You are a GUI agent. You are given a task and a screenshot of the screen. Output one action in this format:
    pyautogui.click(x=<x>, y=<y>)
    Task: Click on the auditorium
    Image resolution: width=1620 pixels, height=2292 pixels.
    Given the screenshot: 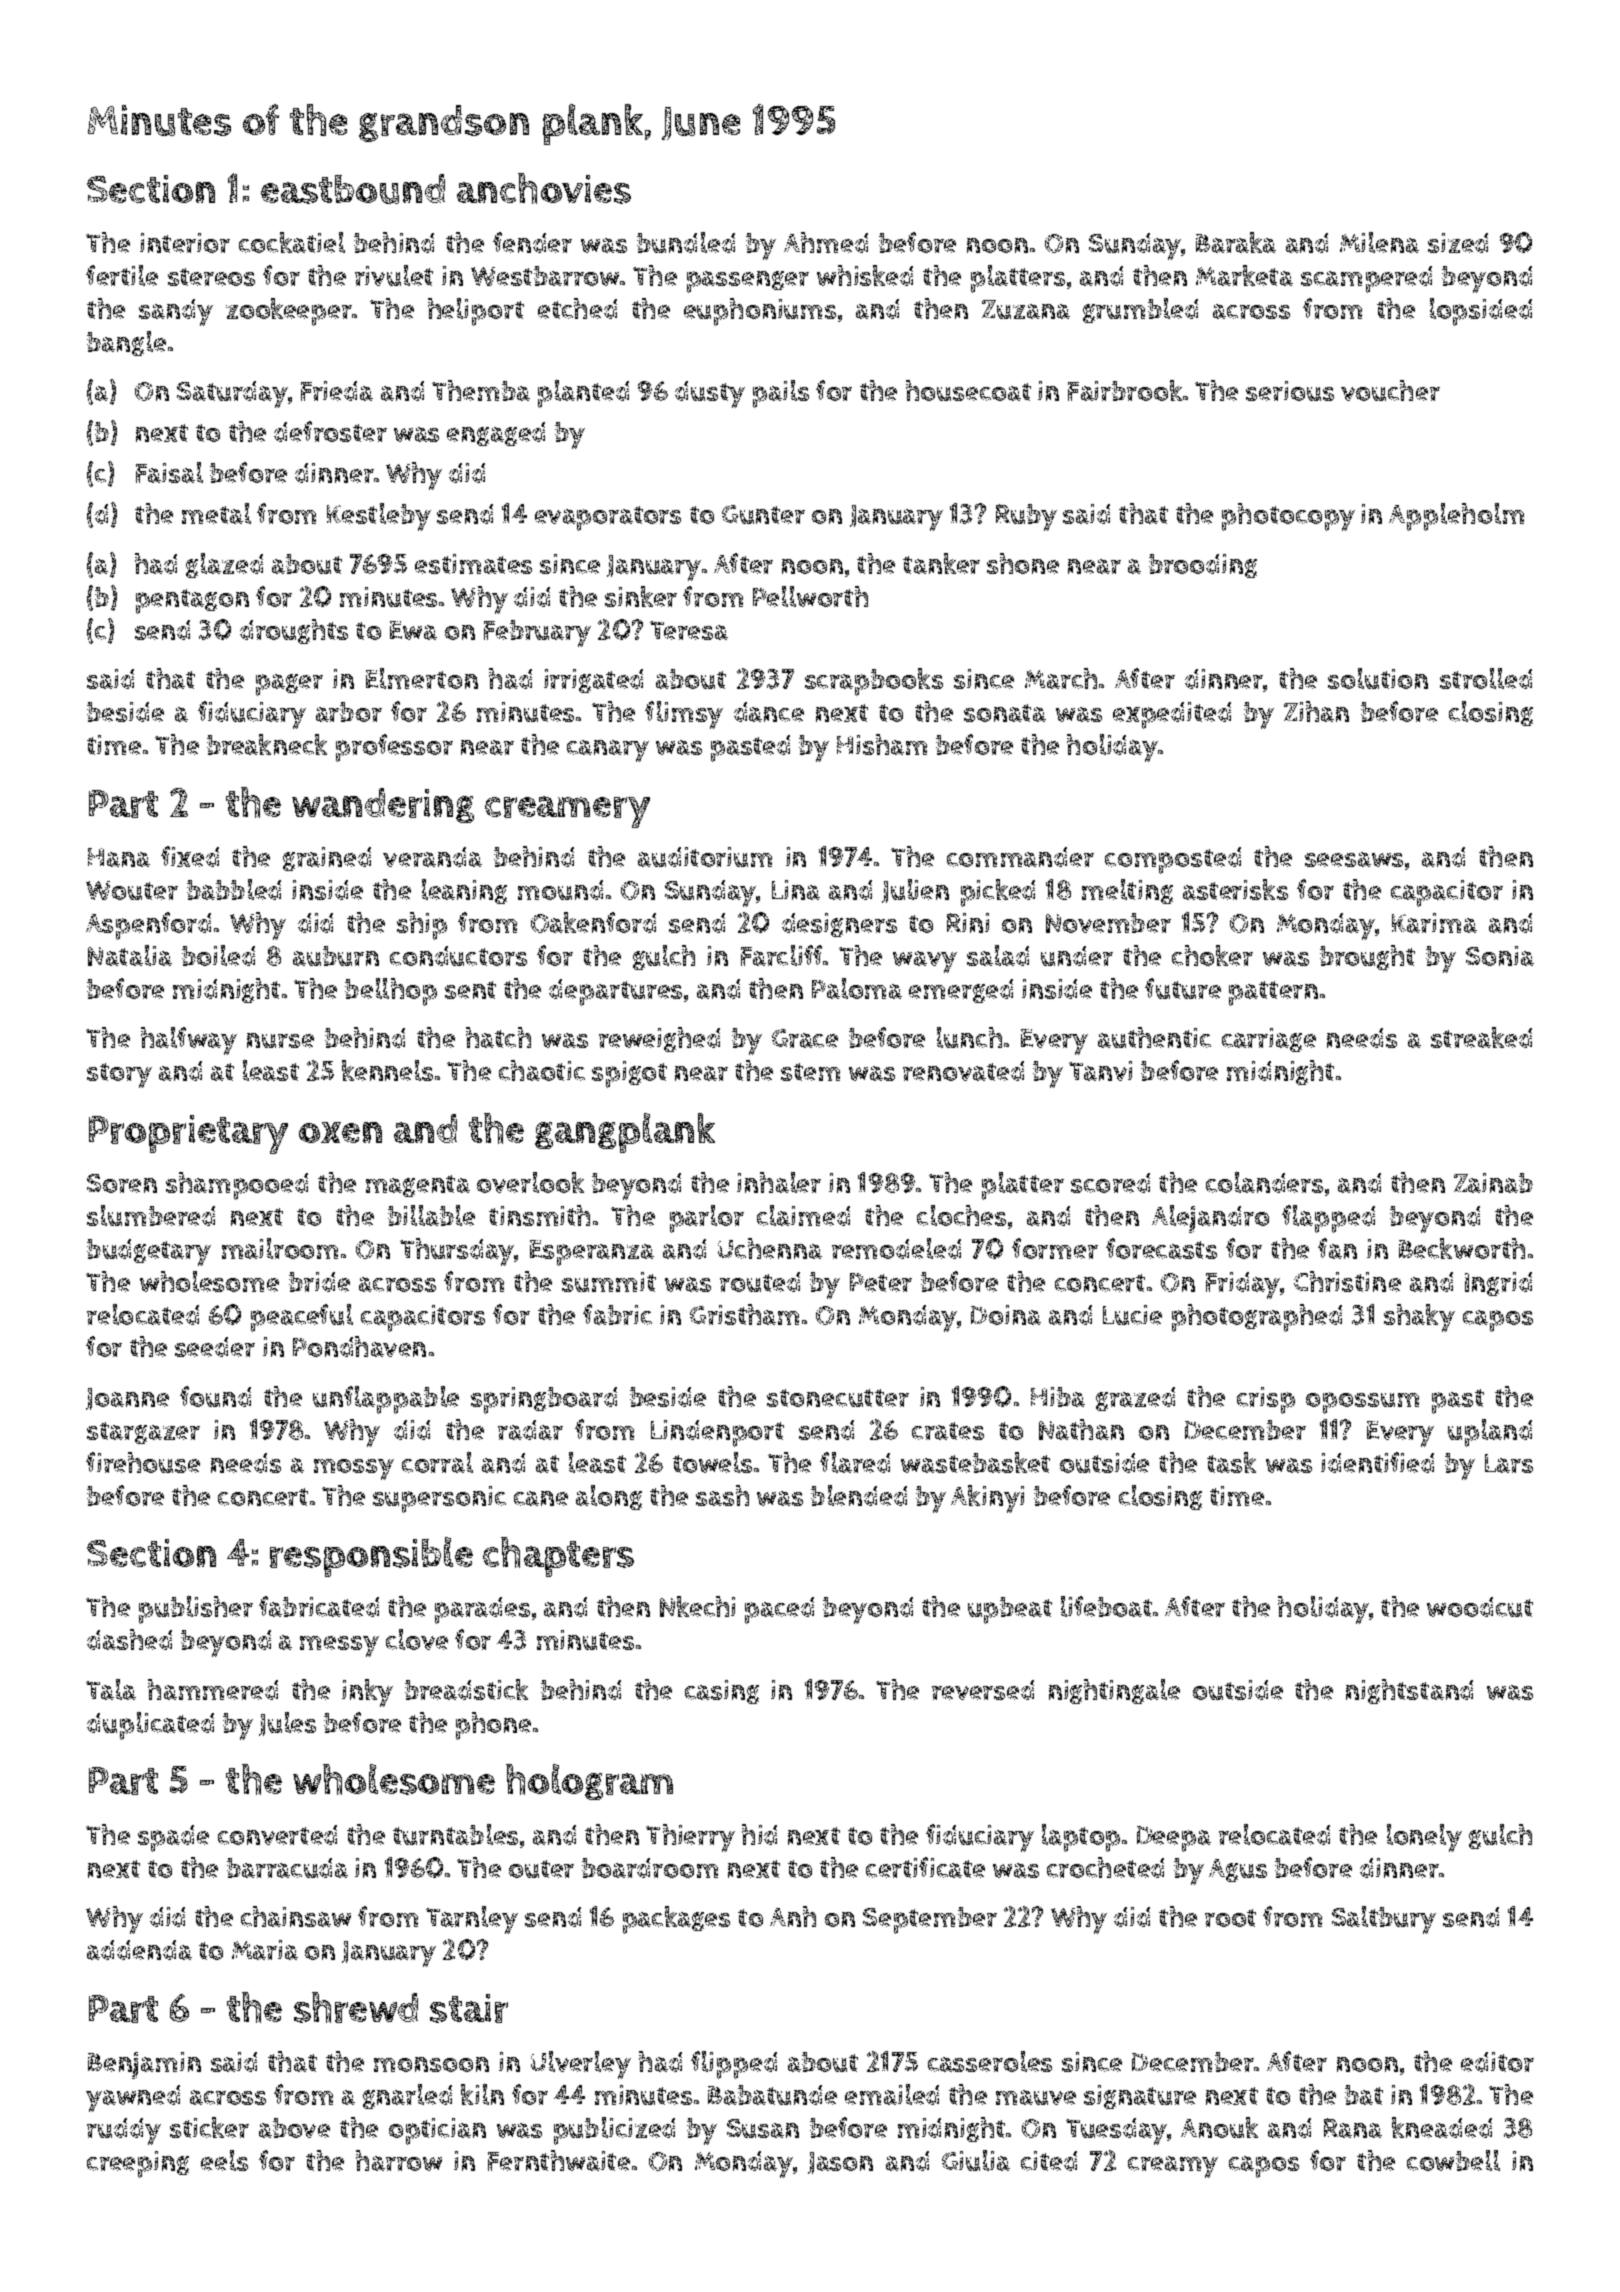 What is the action you would take?
    pyautogui.click(x=705, y=857)
